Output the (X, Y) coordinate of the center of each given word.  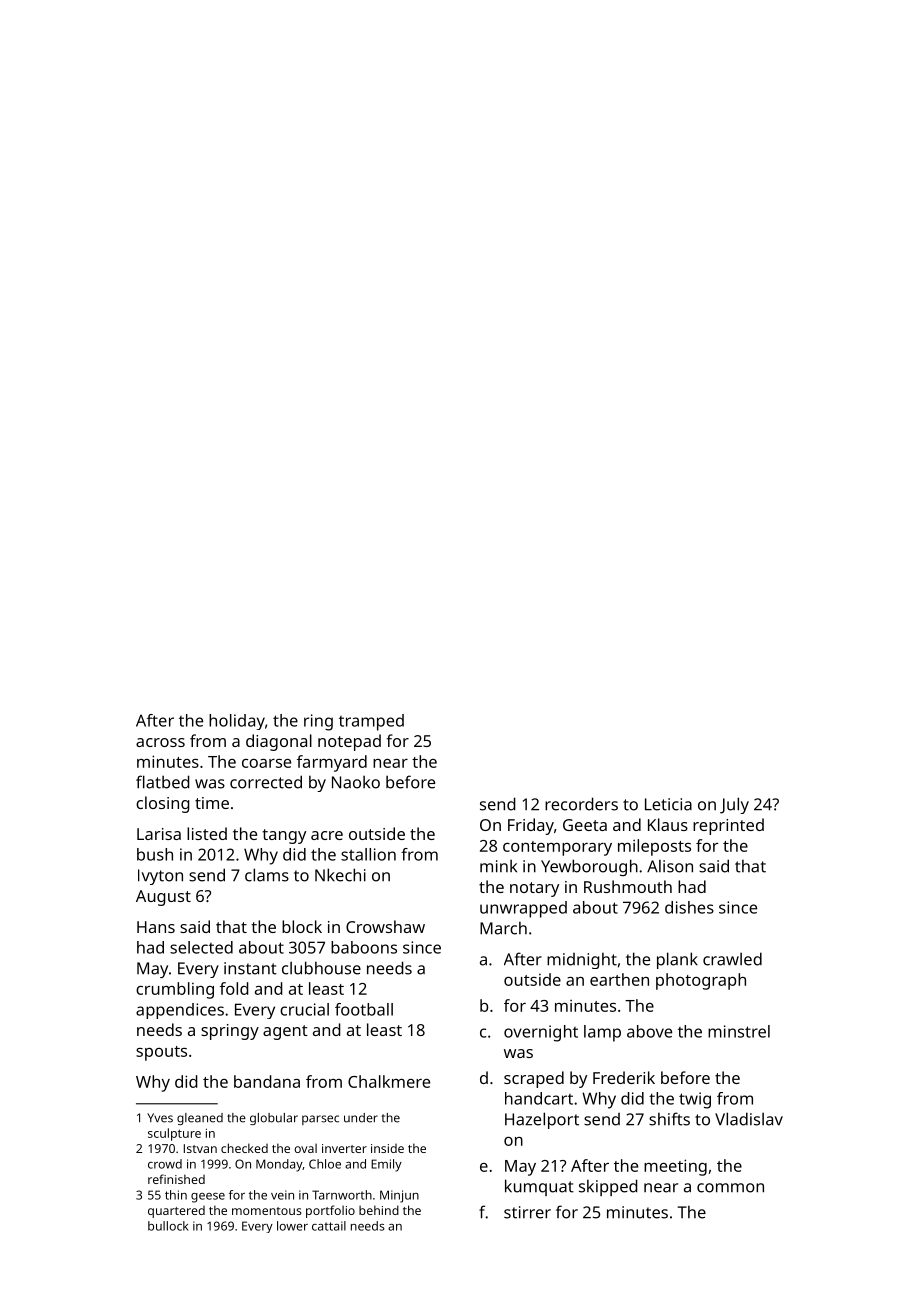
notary (534, 889)
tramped (371, 722)
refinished (176, 1179)
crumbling (175, 990)
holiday (237, 722)
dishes (689, 907)
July (734, 805)
